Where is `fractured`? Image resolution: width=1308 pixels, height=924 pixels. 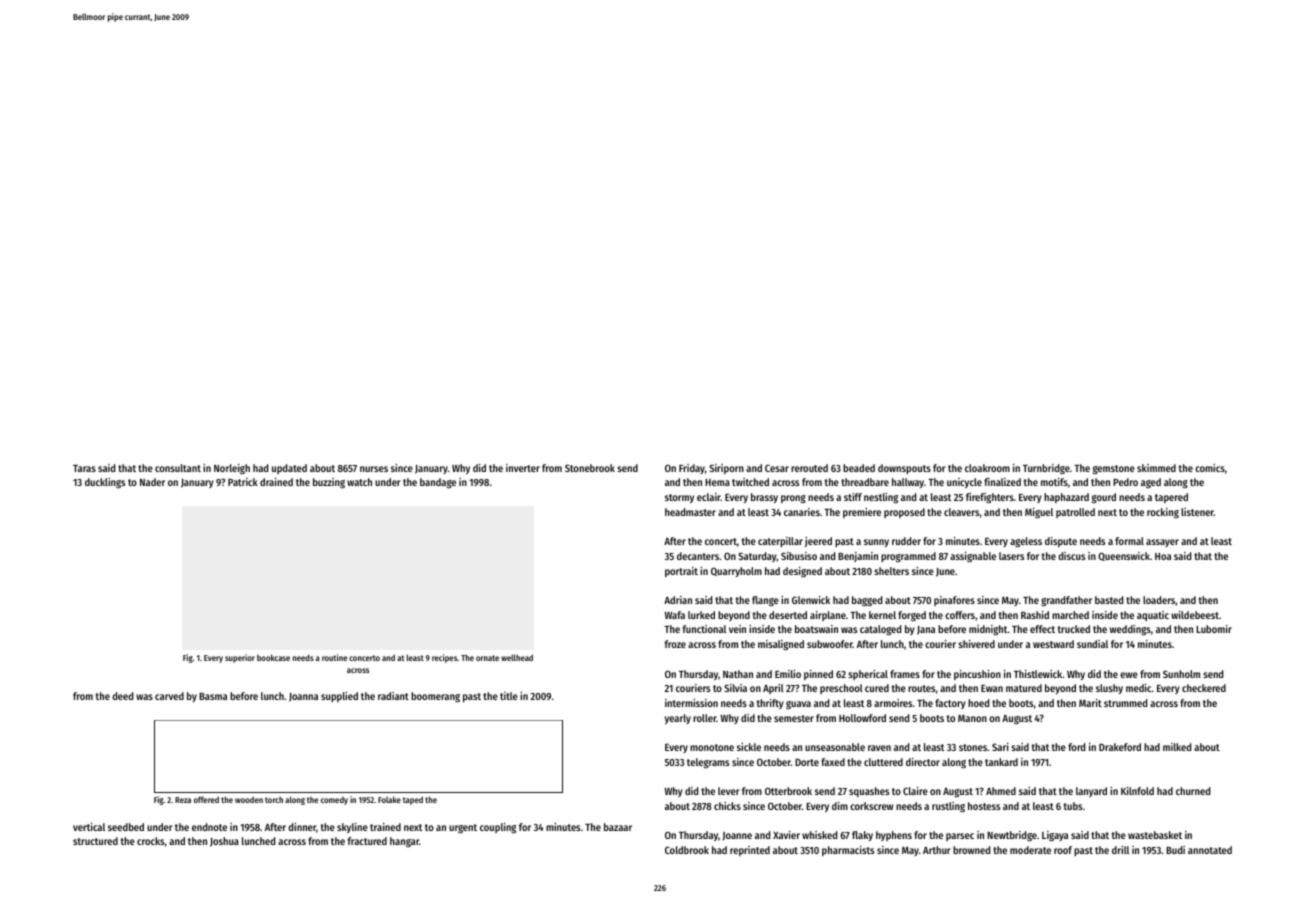 fractured is located at coordinates (367, 841).
